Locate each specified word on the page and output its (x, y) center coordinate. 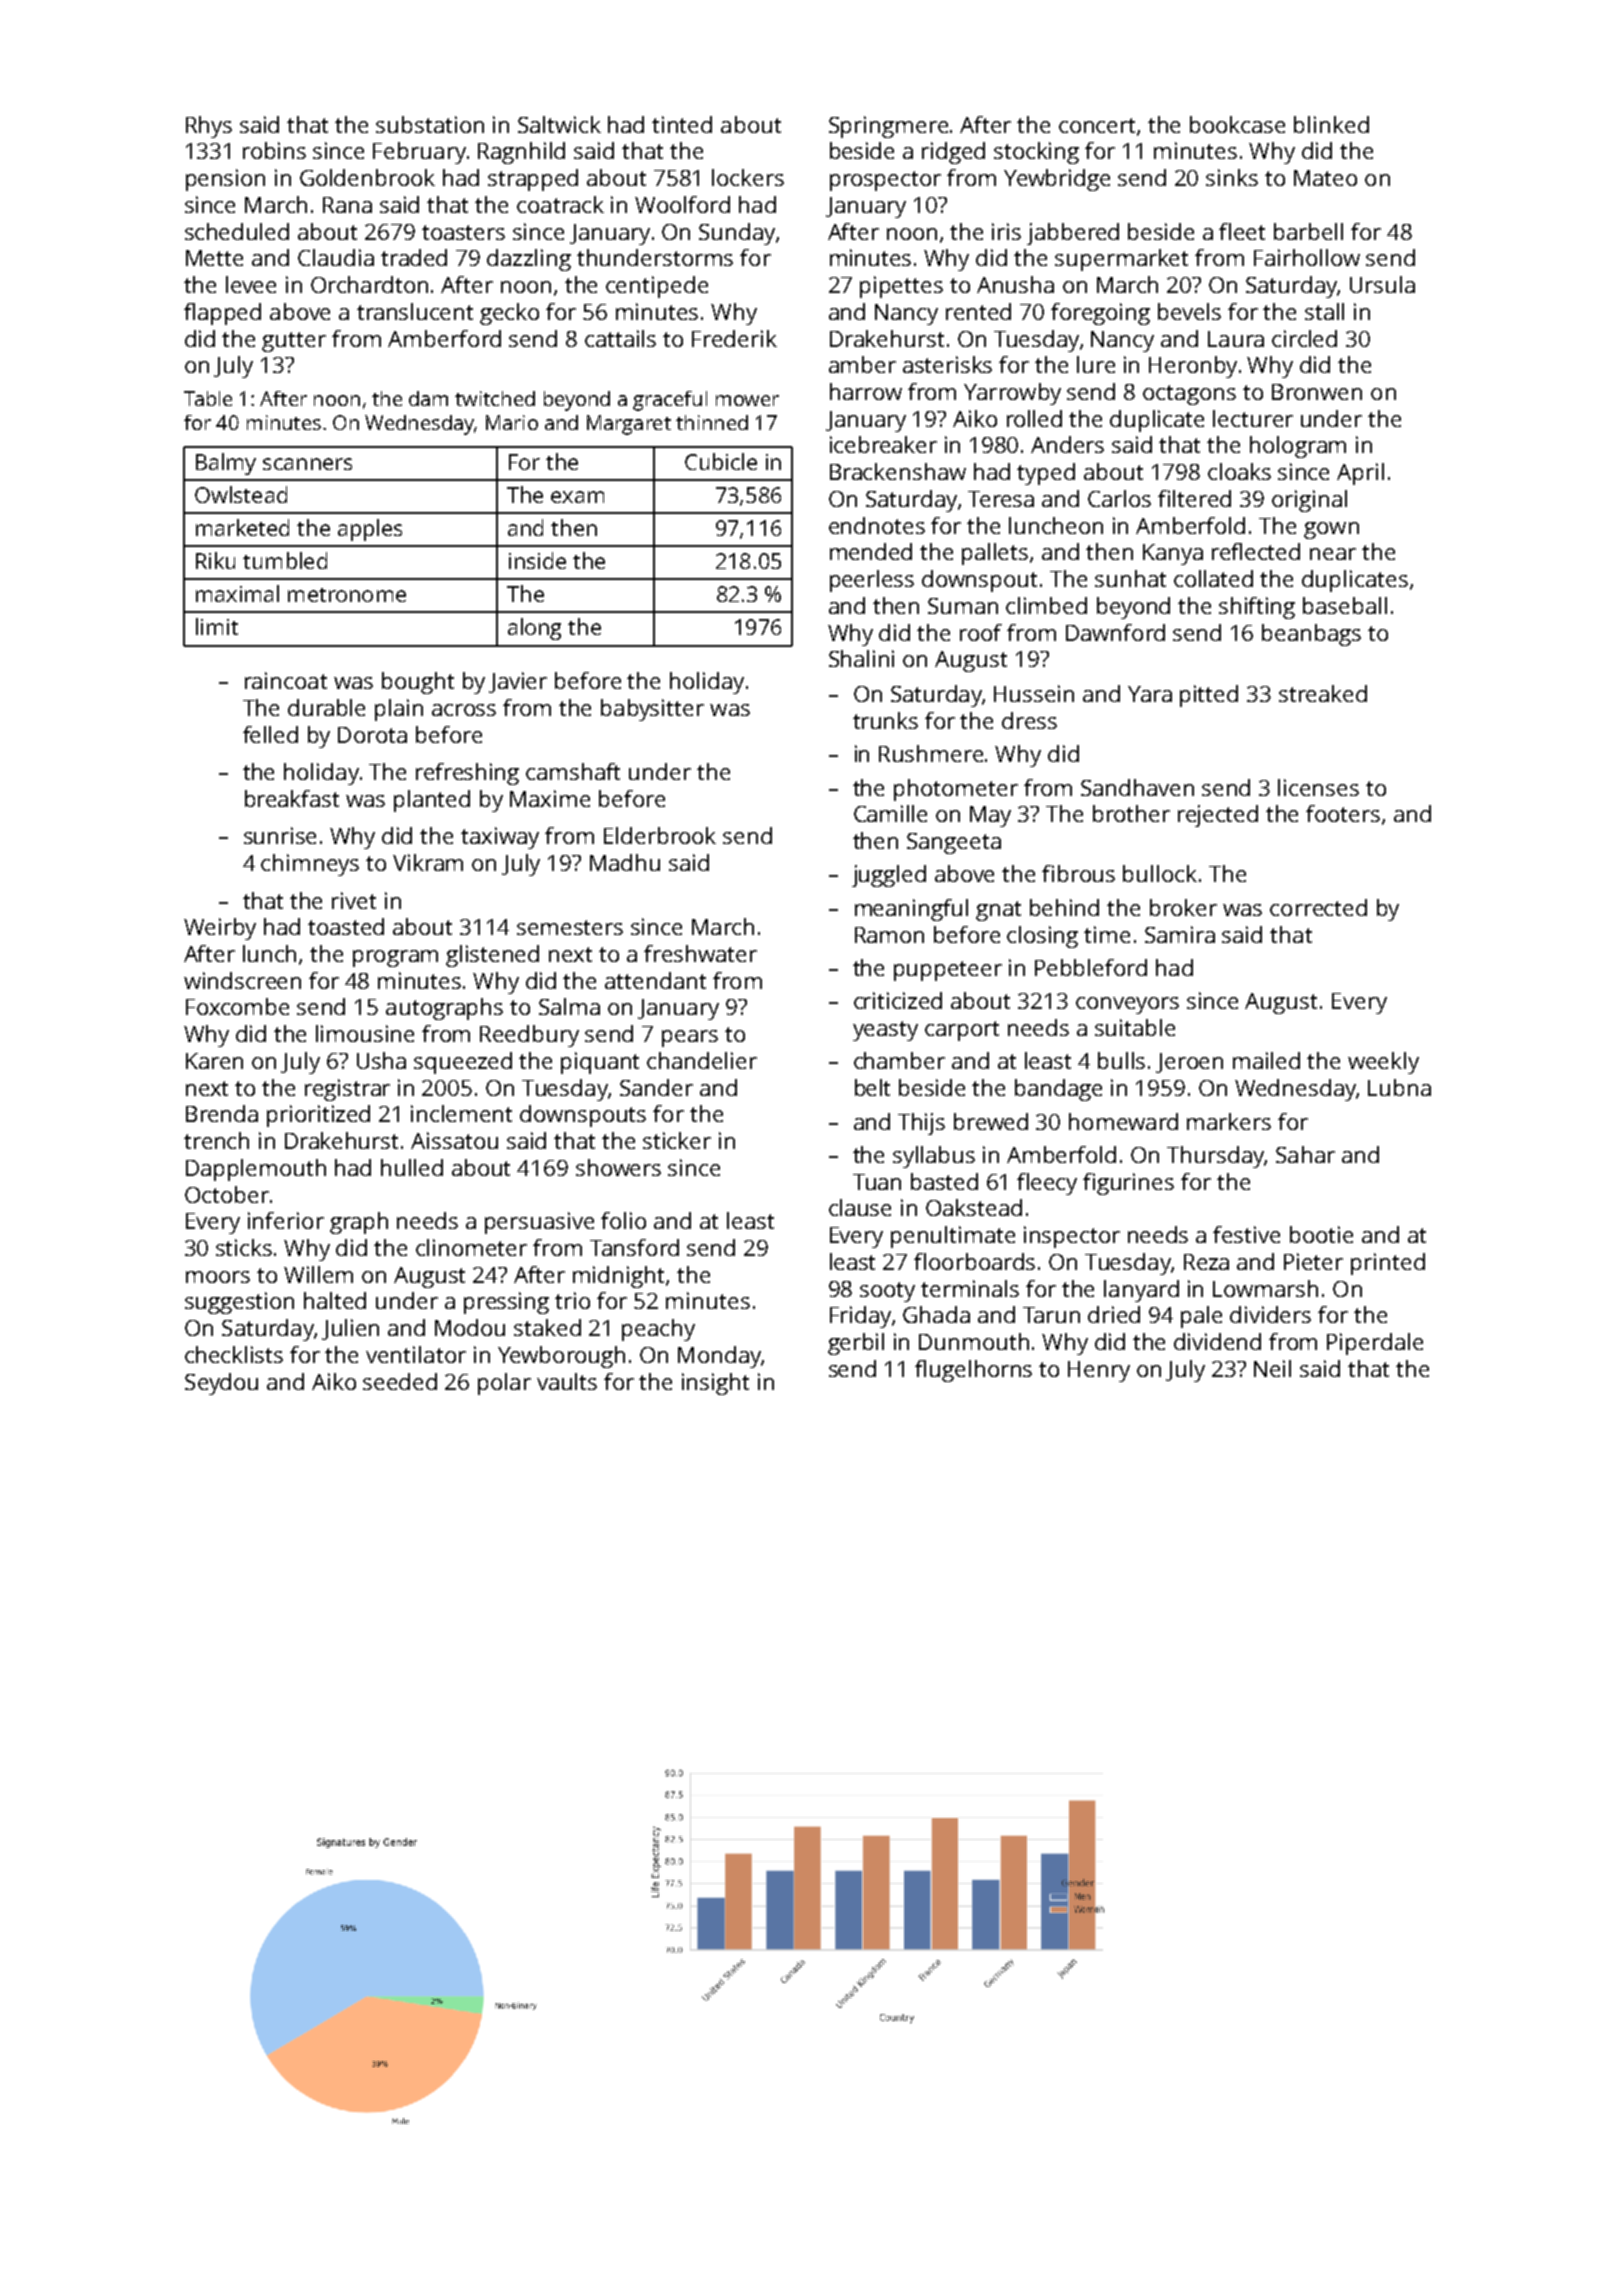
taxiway (500, 838)
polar (504, 1384)
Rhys (209, 127)
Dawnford (1115, 632)
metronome (347, 595)
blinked (1331, 124)
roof (981, 632)
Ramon (889, 935)
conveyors (1127, 1005)
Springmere (888, 127)
